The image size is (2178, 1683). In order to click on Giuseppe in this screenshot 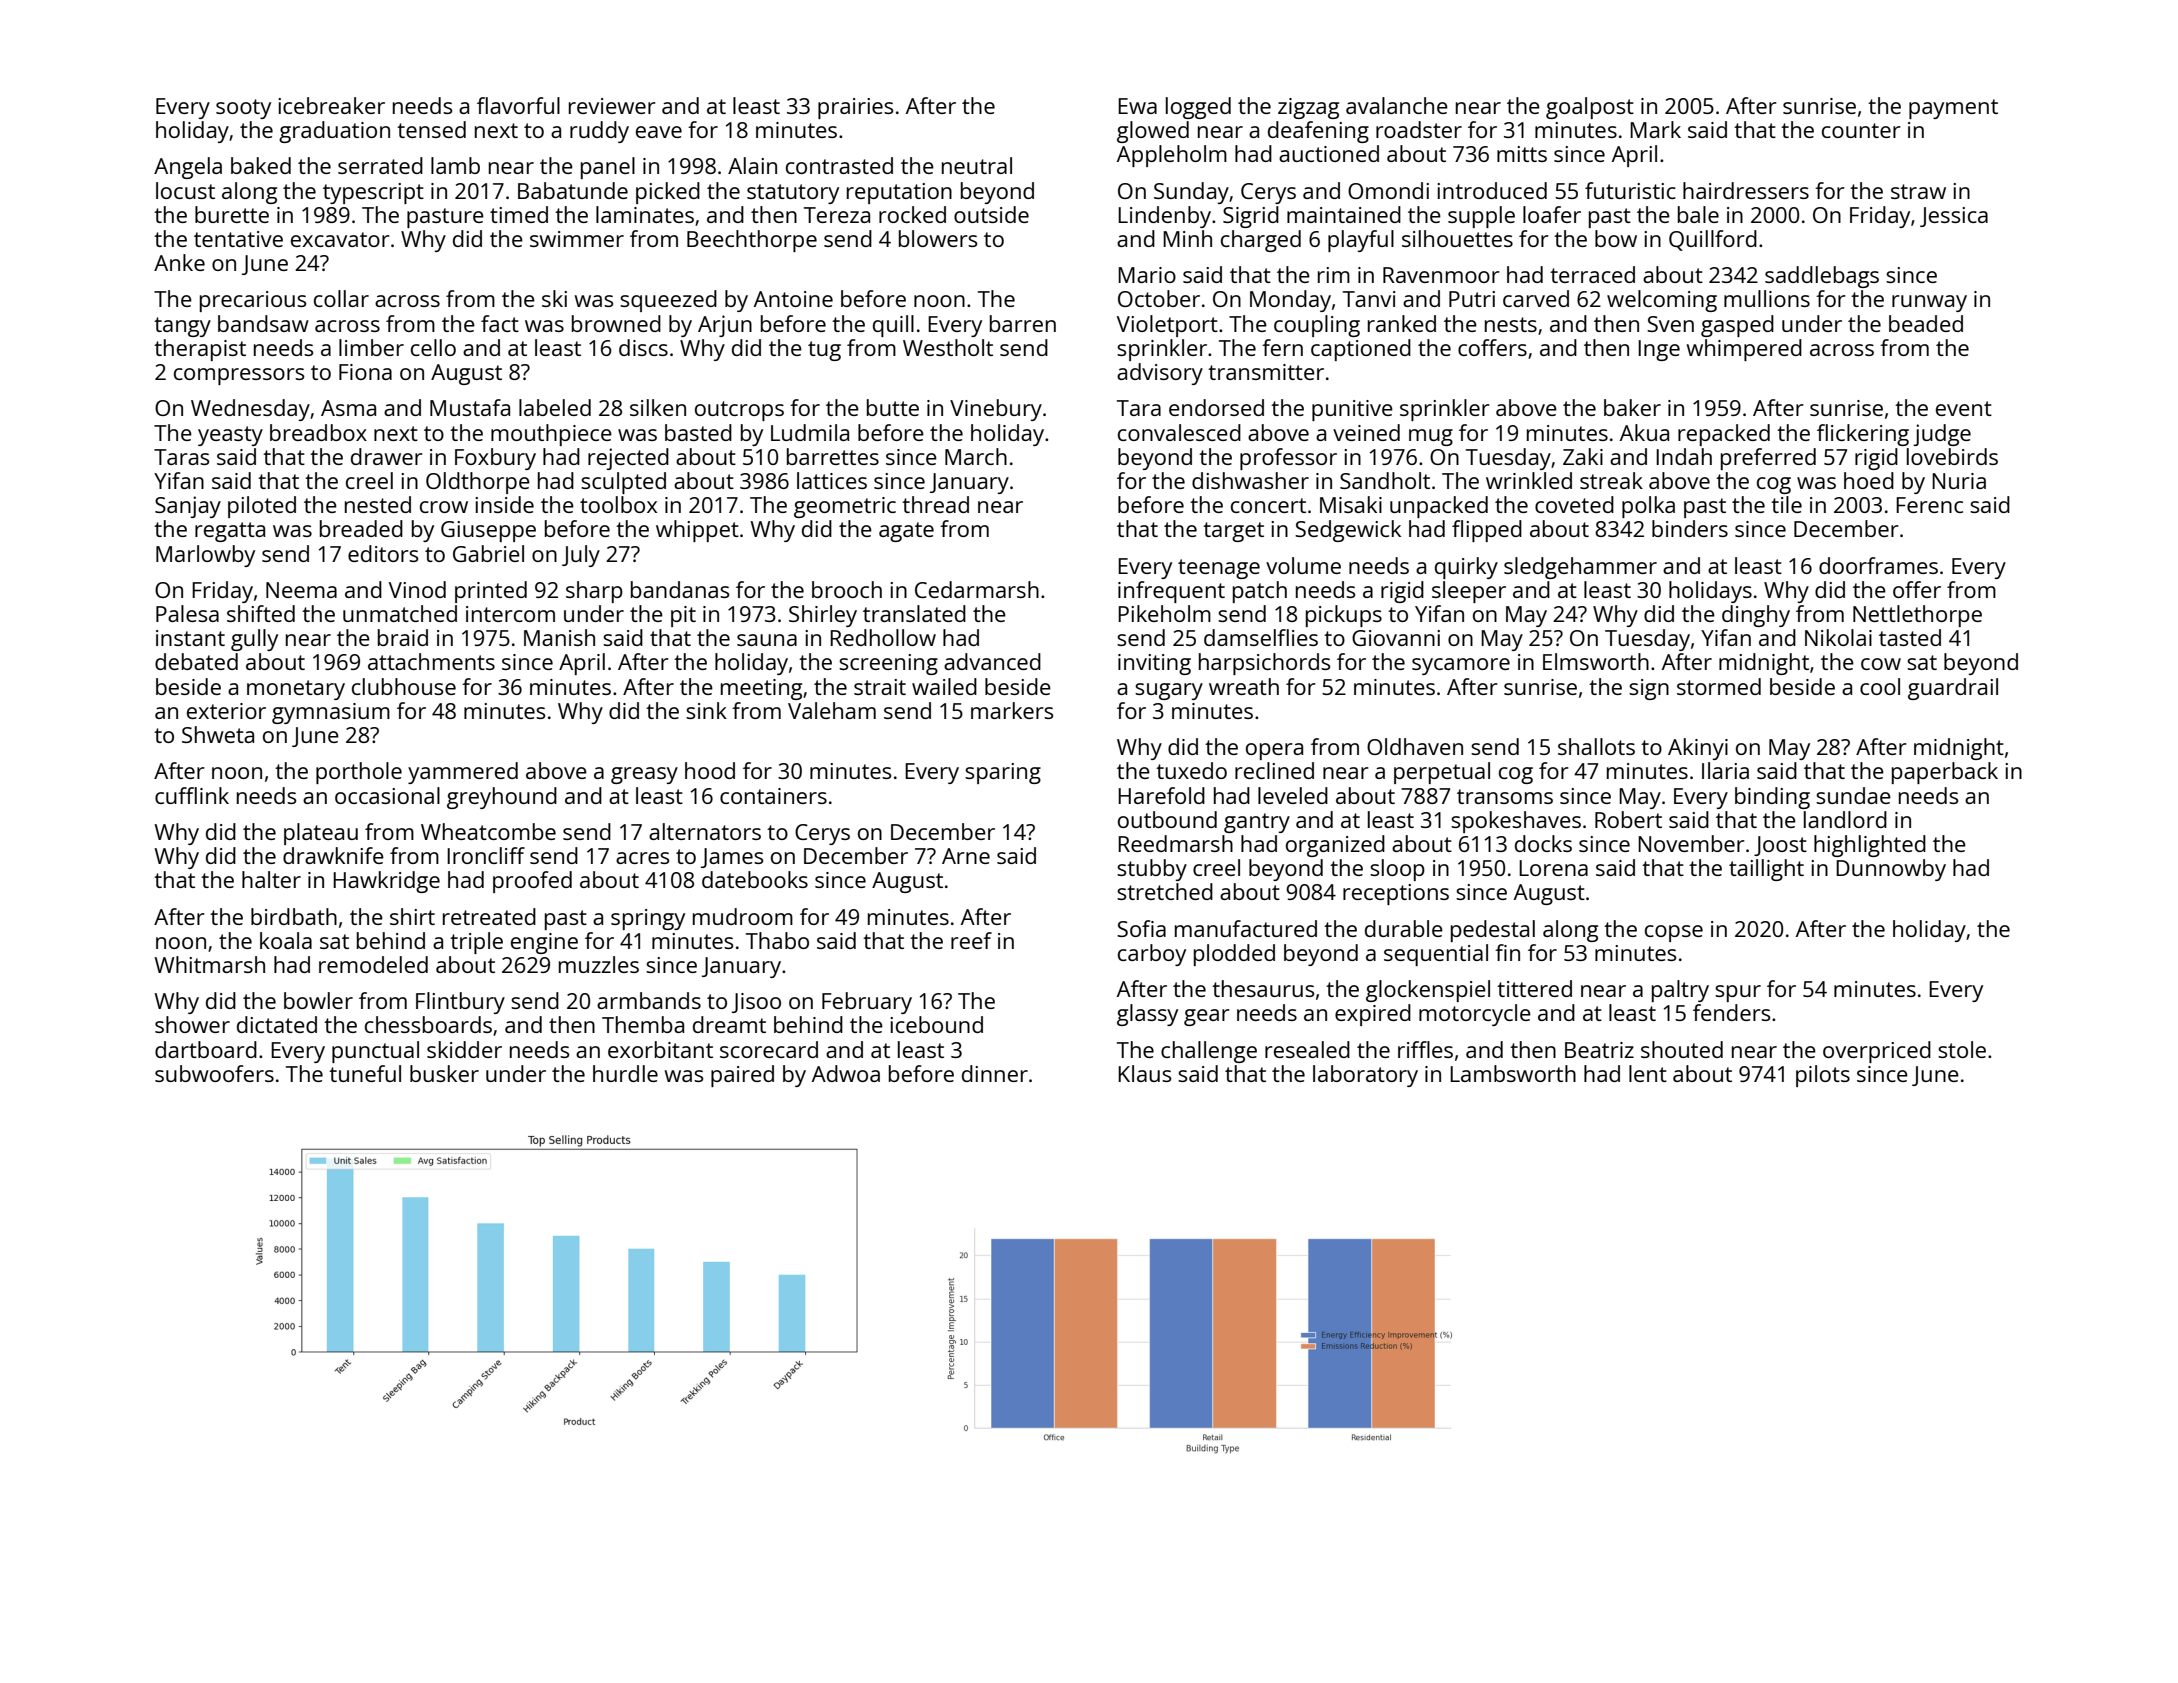, I will do `click(488, 531)`.
